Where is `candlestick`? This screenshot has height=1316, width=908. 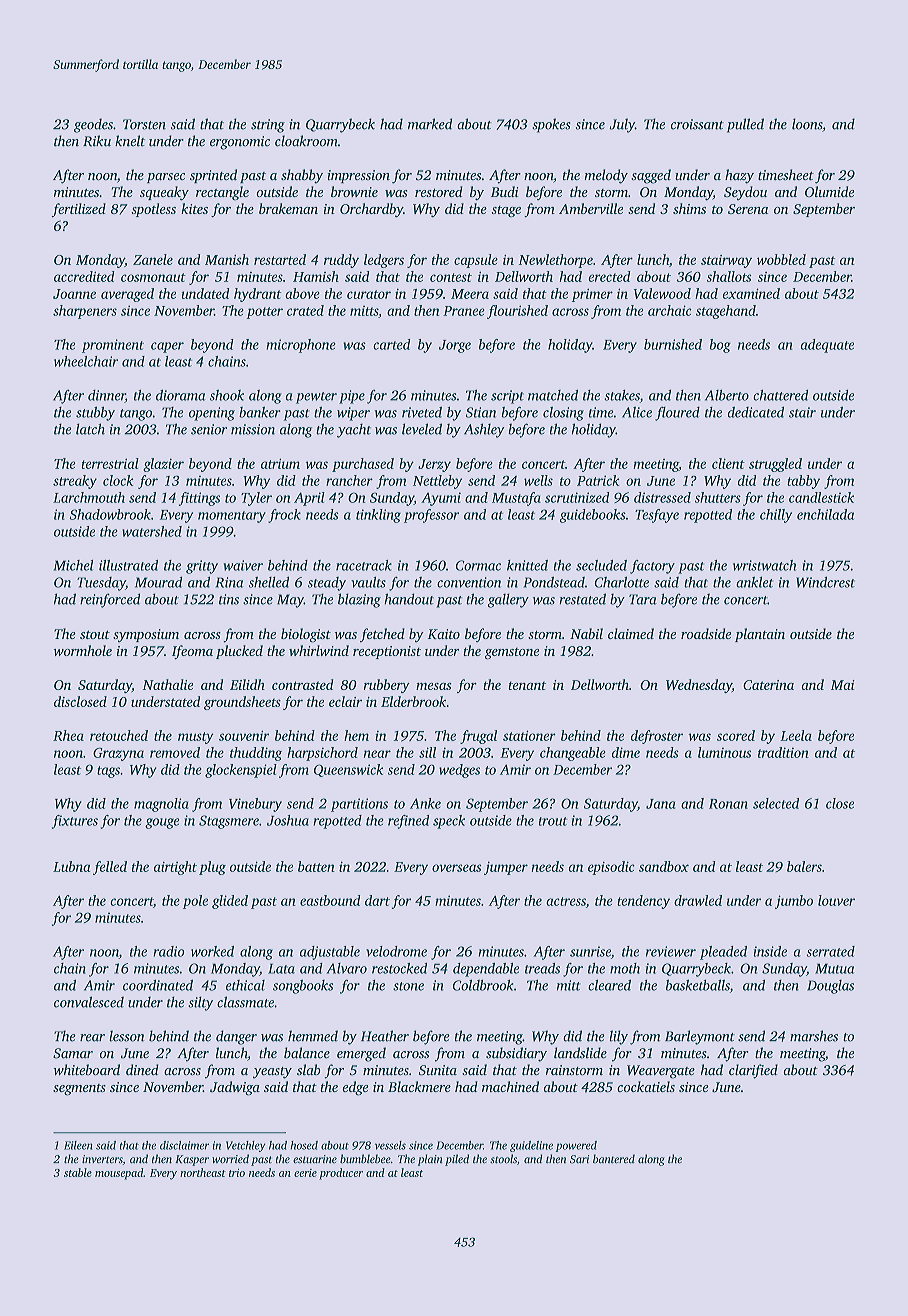 candlestick is located at coordinates (821, 497).
